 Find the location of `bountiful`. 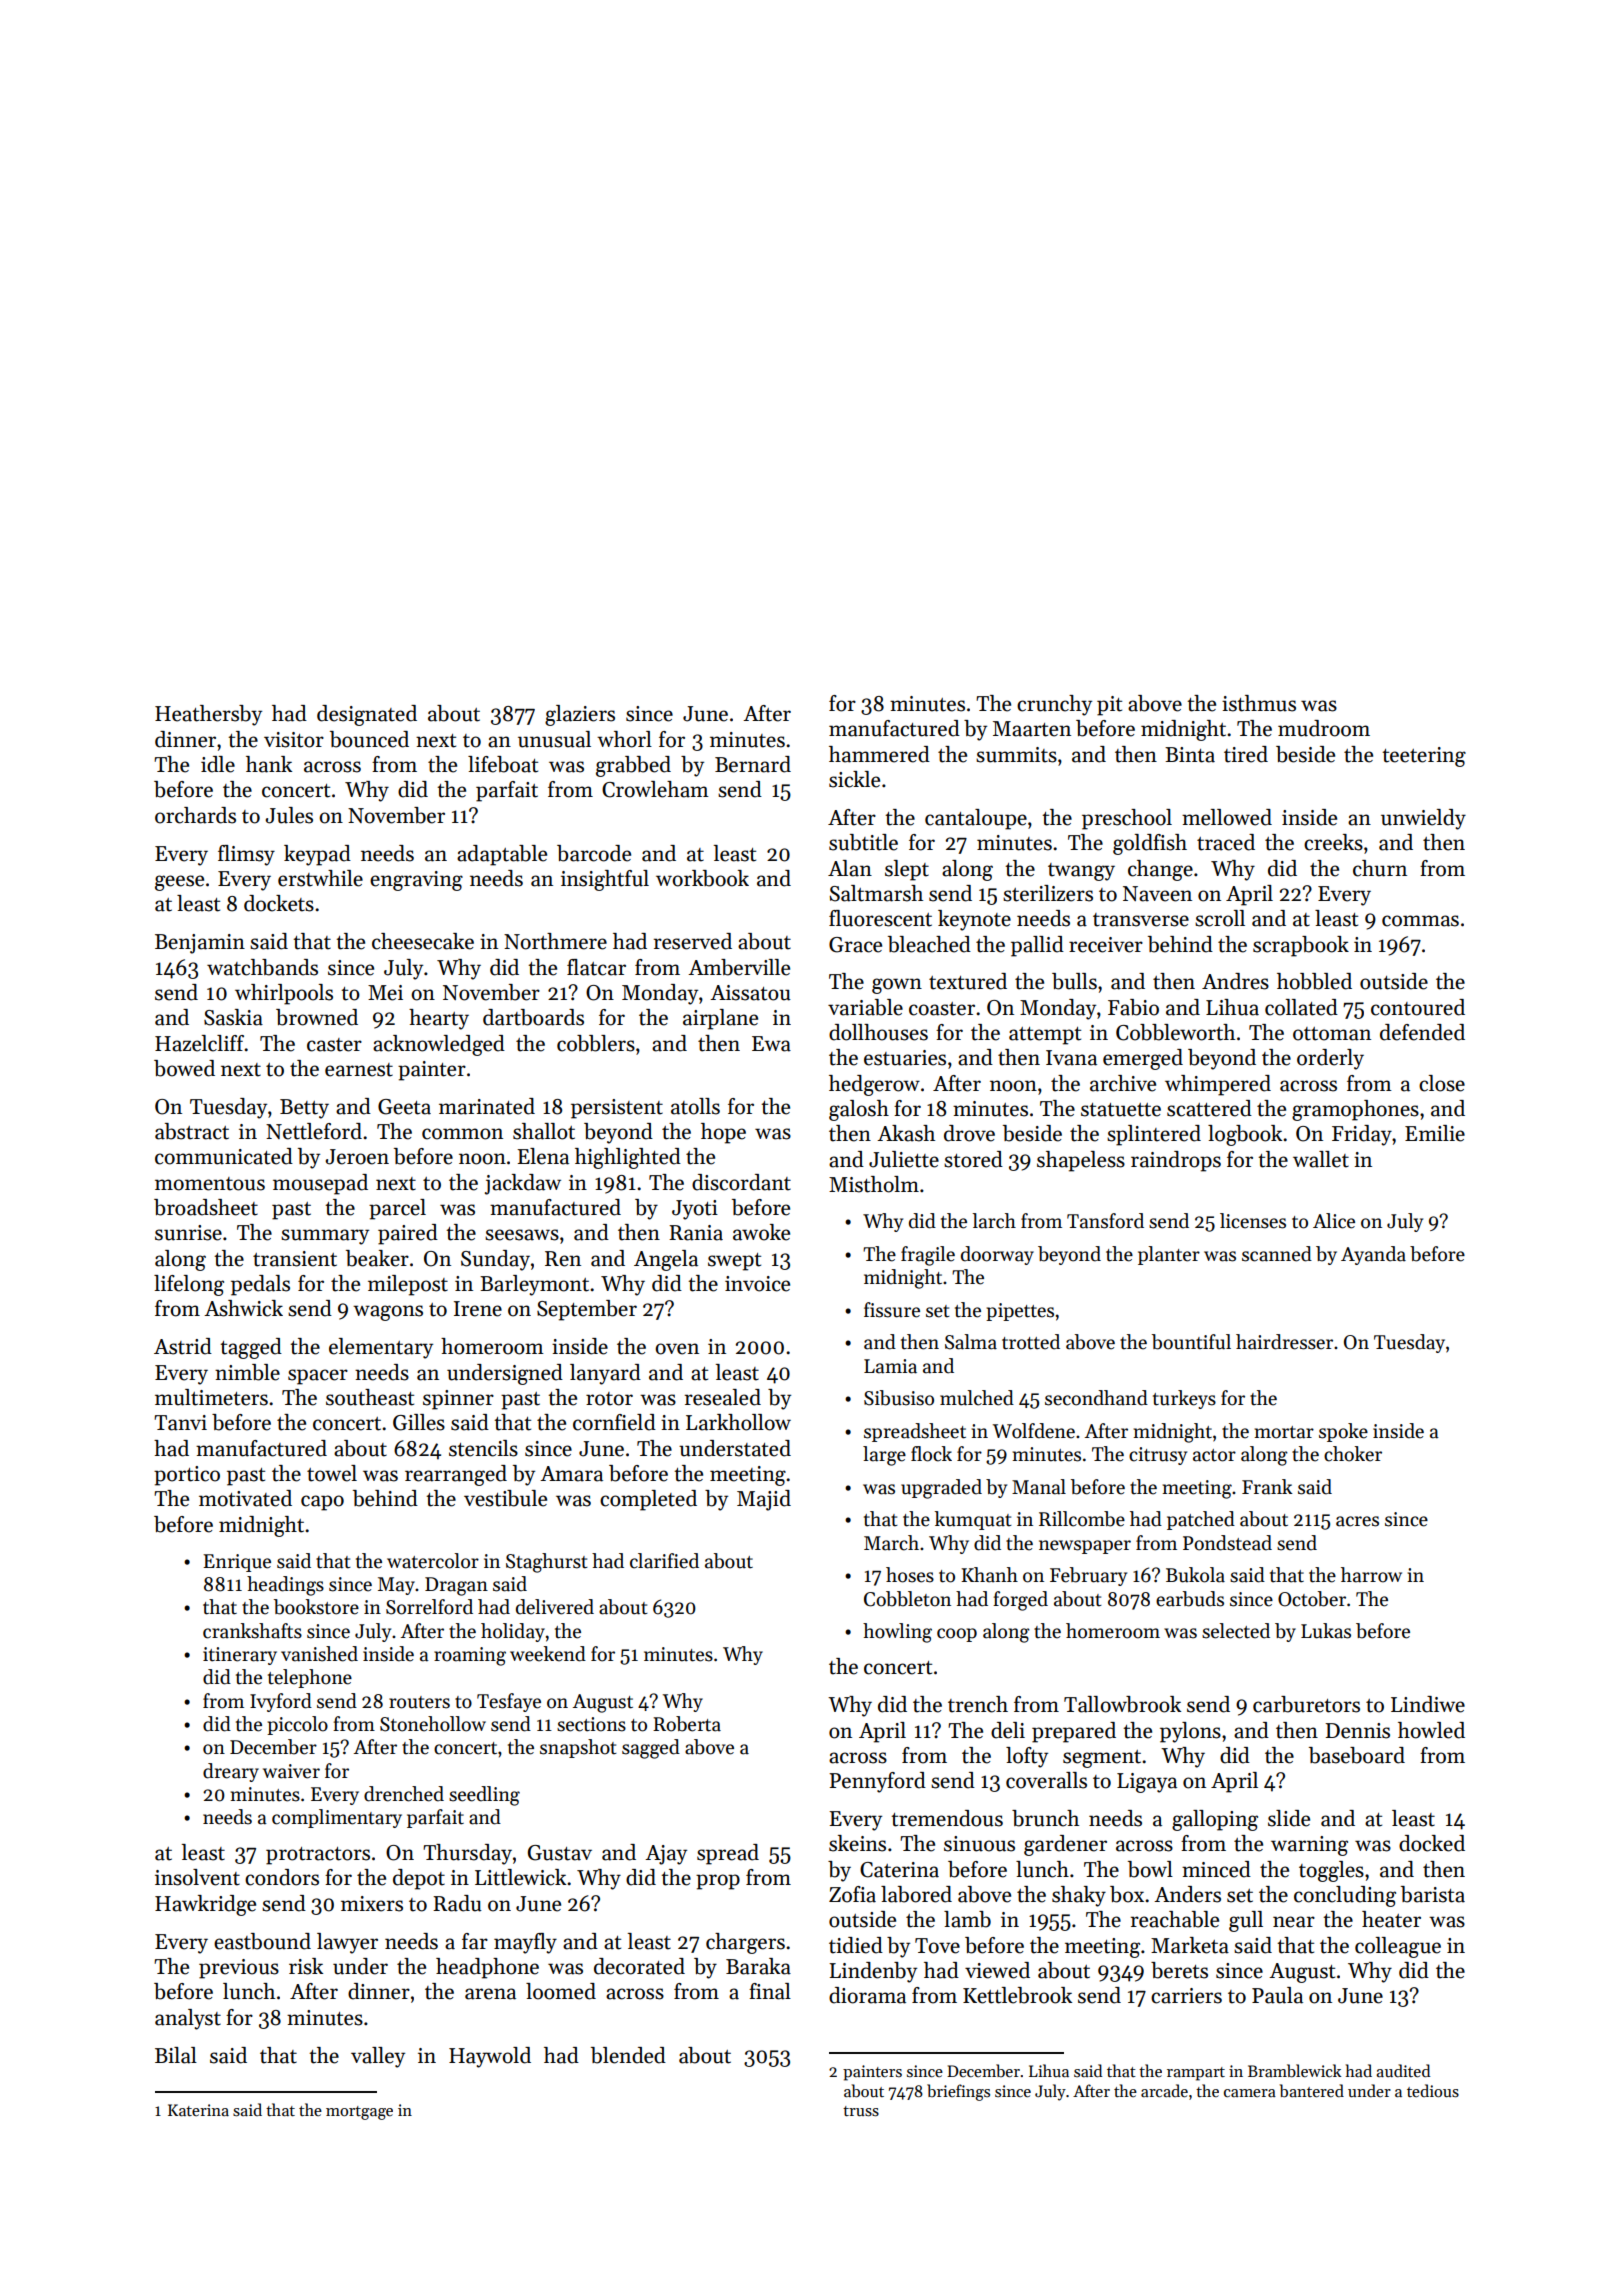

bountiful is located at coordinates (1191, 1342).
